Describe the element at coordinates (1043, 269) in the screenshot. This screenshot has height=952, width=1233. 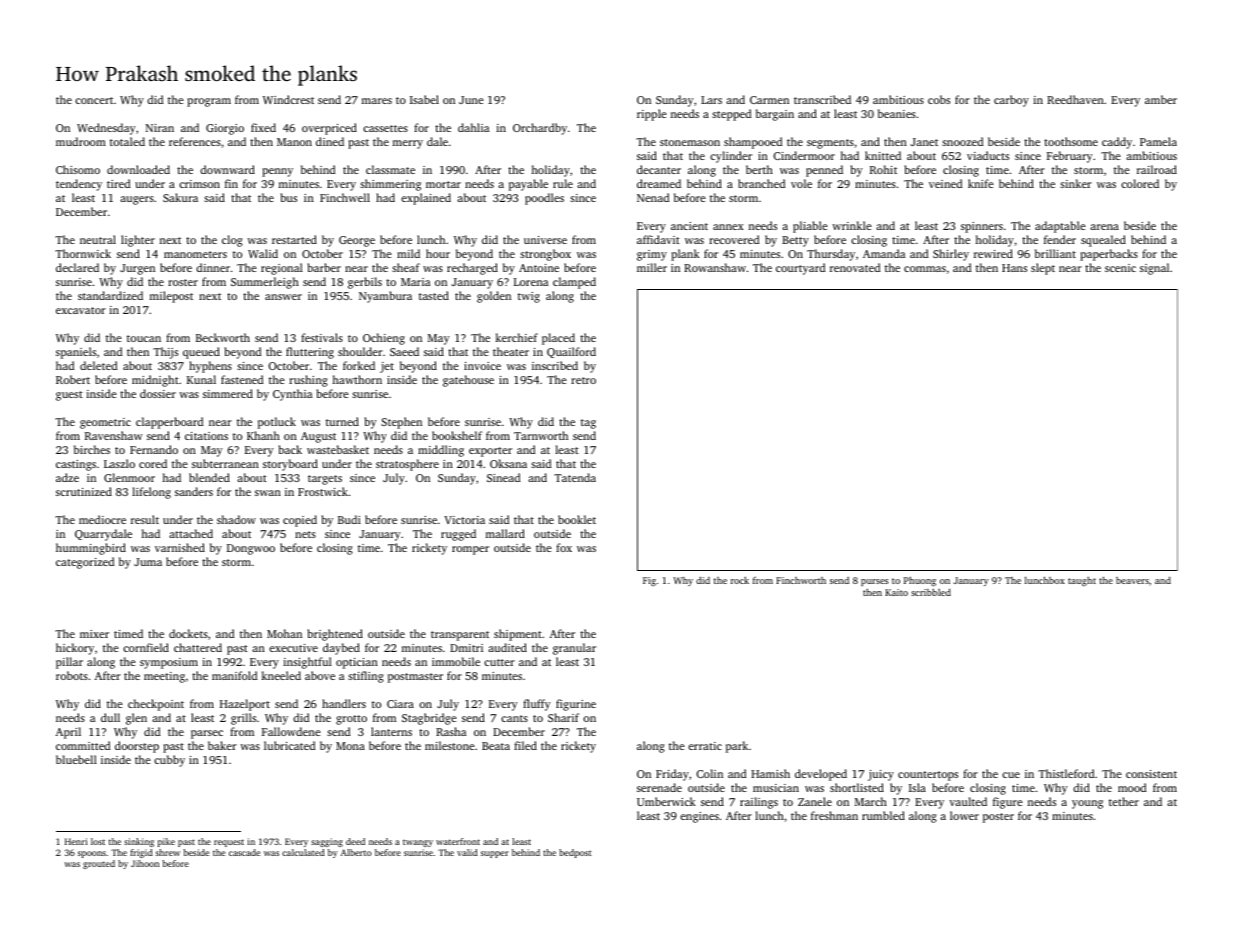
I see `slept` at that location.
